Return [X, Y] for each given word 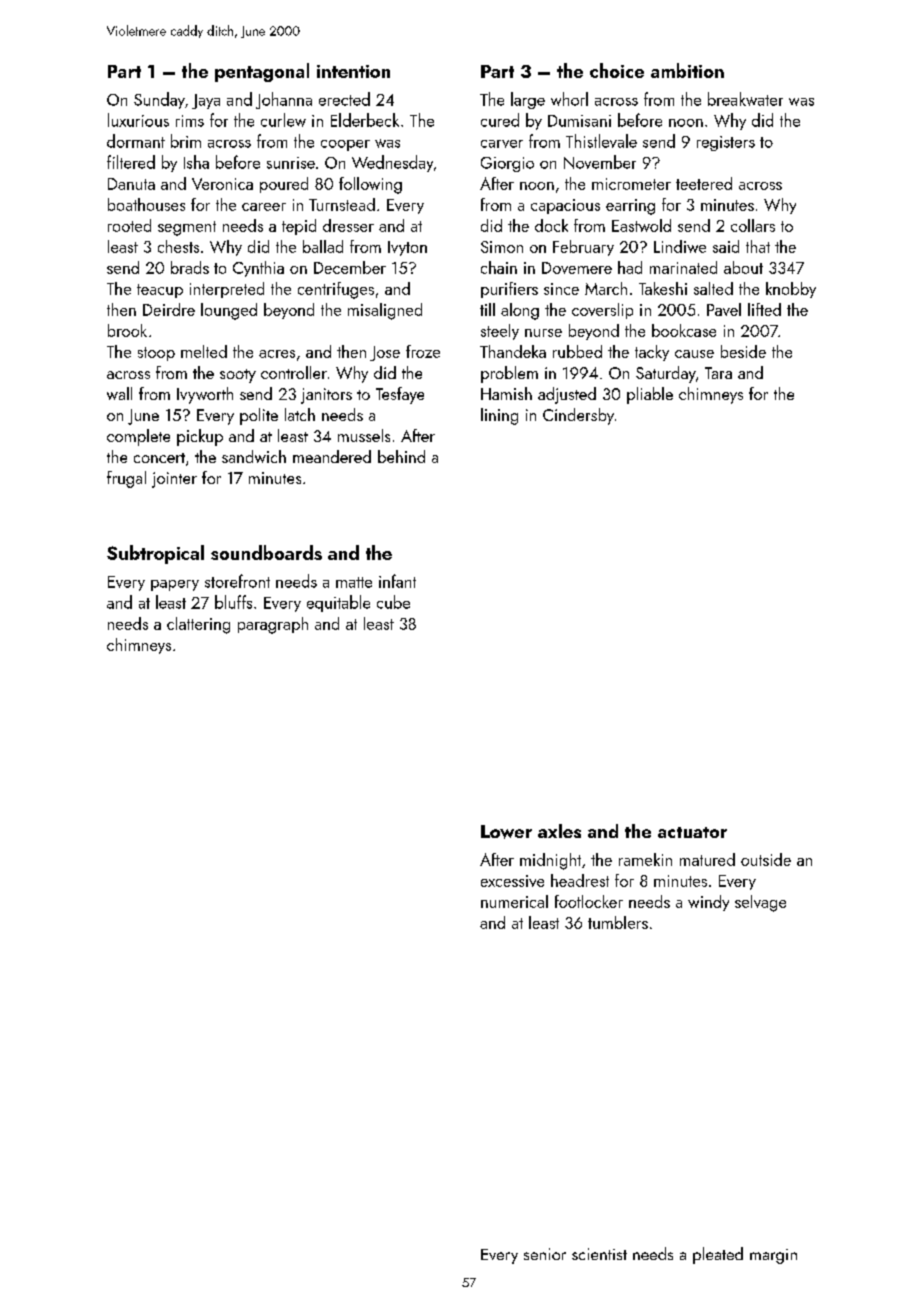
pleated [718, 1255]
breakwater [745, 99]
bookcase [684, 330]
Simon [502, 247]
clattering [198, 625]
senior [545, 1254]
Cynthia [258, 269]
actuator [692, 832]
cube [393, 602]
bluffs [233, 602]
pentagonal [262, 72]
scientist [599, 1254]
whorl [569, 99]
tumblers [618, 922]
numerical [514, 901]
